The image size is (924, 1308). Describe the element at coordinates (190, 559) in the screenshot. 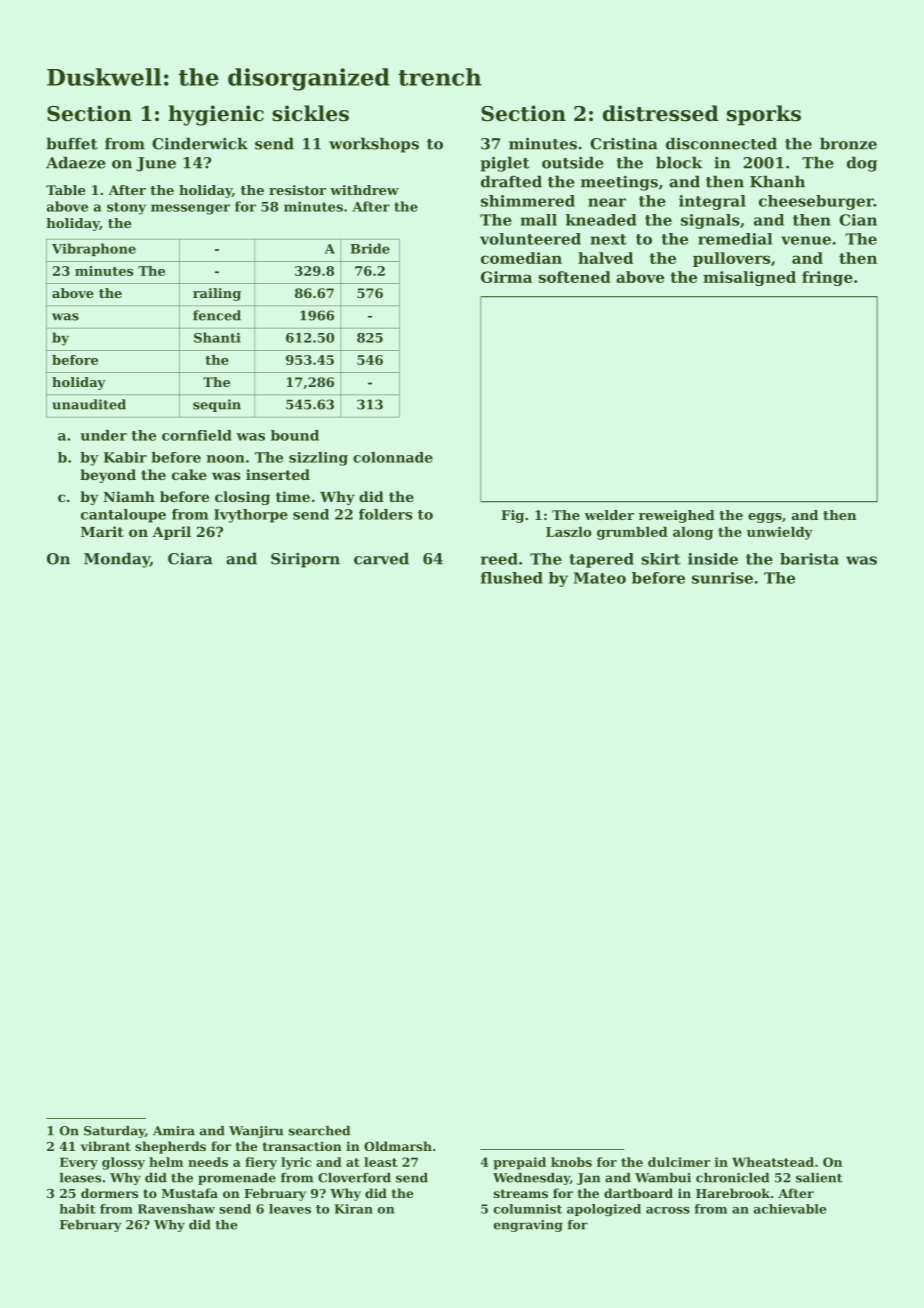

I see `Ciara` at that location.
